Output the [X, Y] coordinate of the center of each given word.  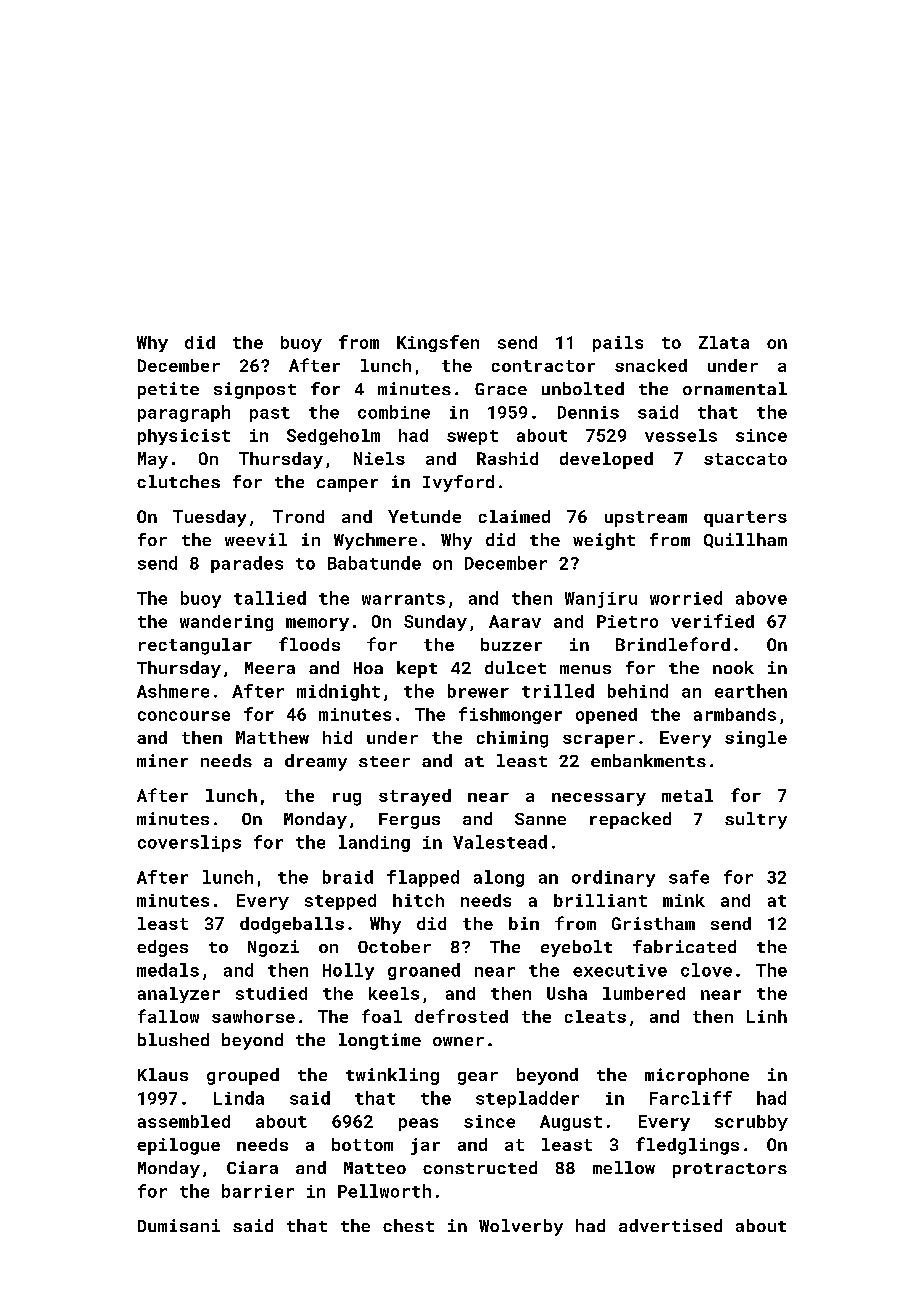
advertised [670, 1225]
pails [618, 344]
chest [408, 1225]
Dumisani [179, 1225]
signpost [255, 390]
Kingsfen [438, 343]
